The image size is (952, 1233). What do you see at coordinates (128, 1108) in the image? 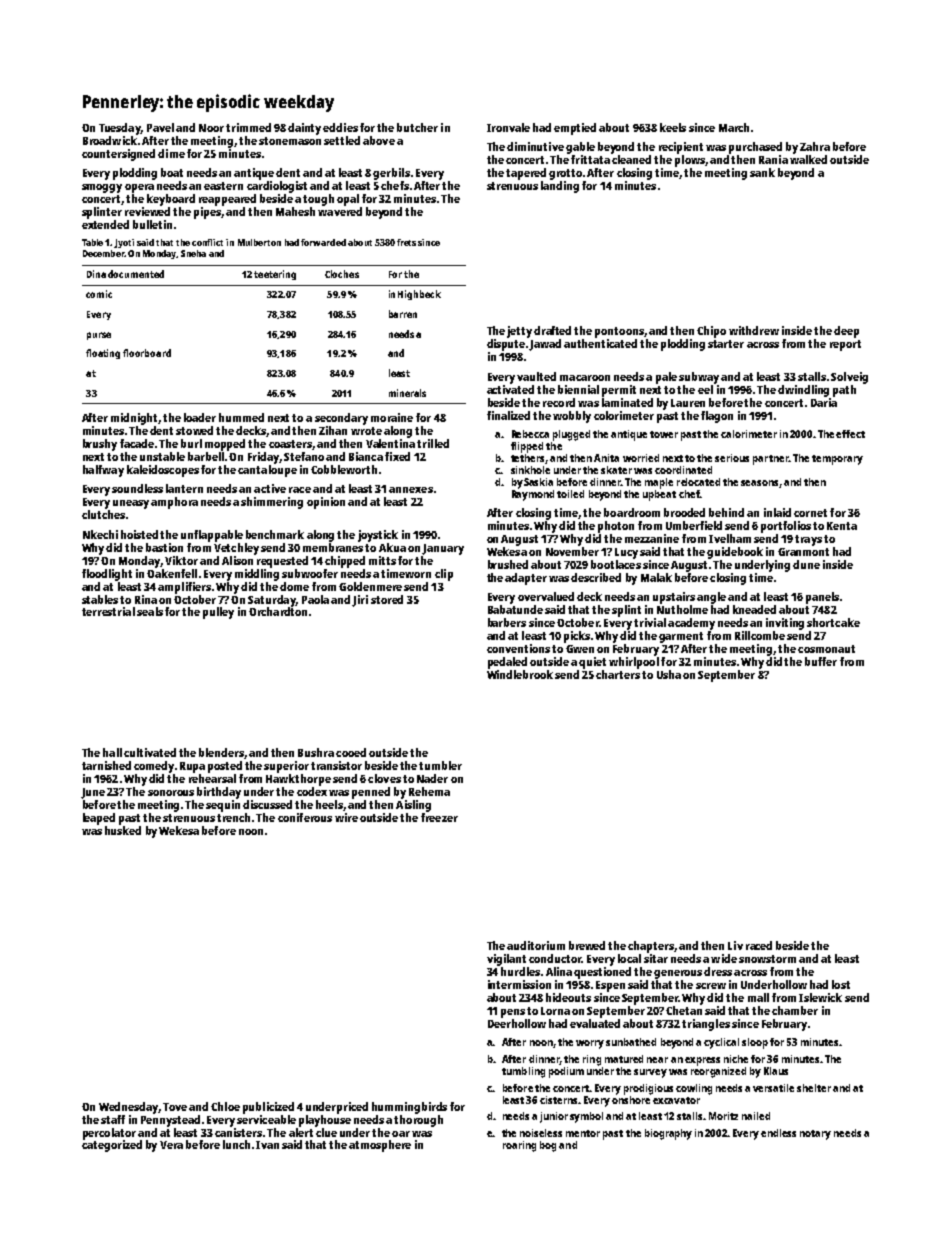
I see `Wednesday` at bounding box center [128, 1108].
